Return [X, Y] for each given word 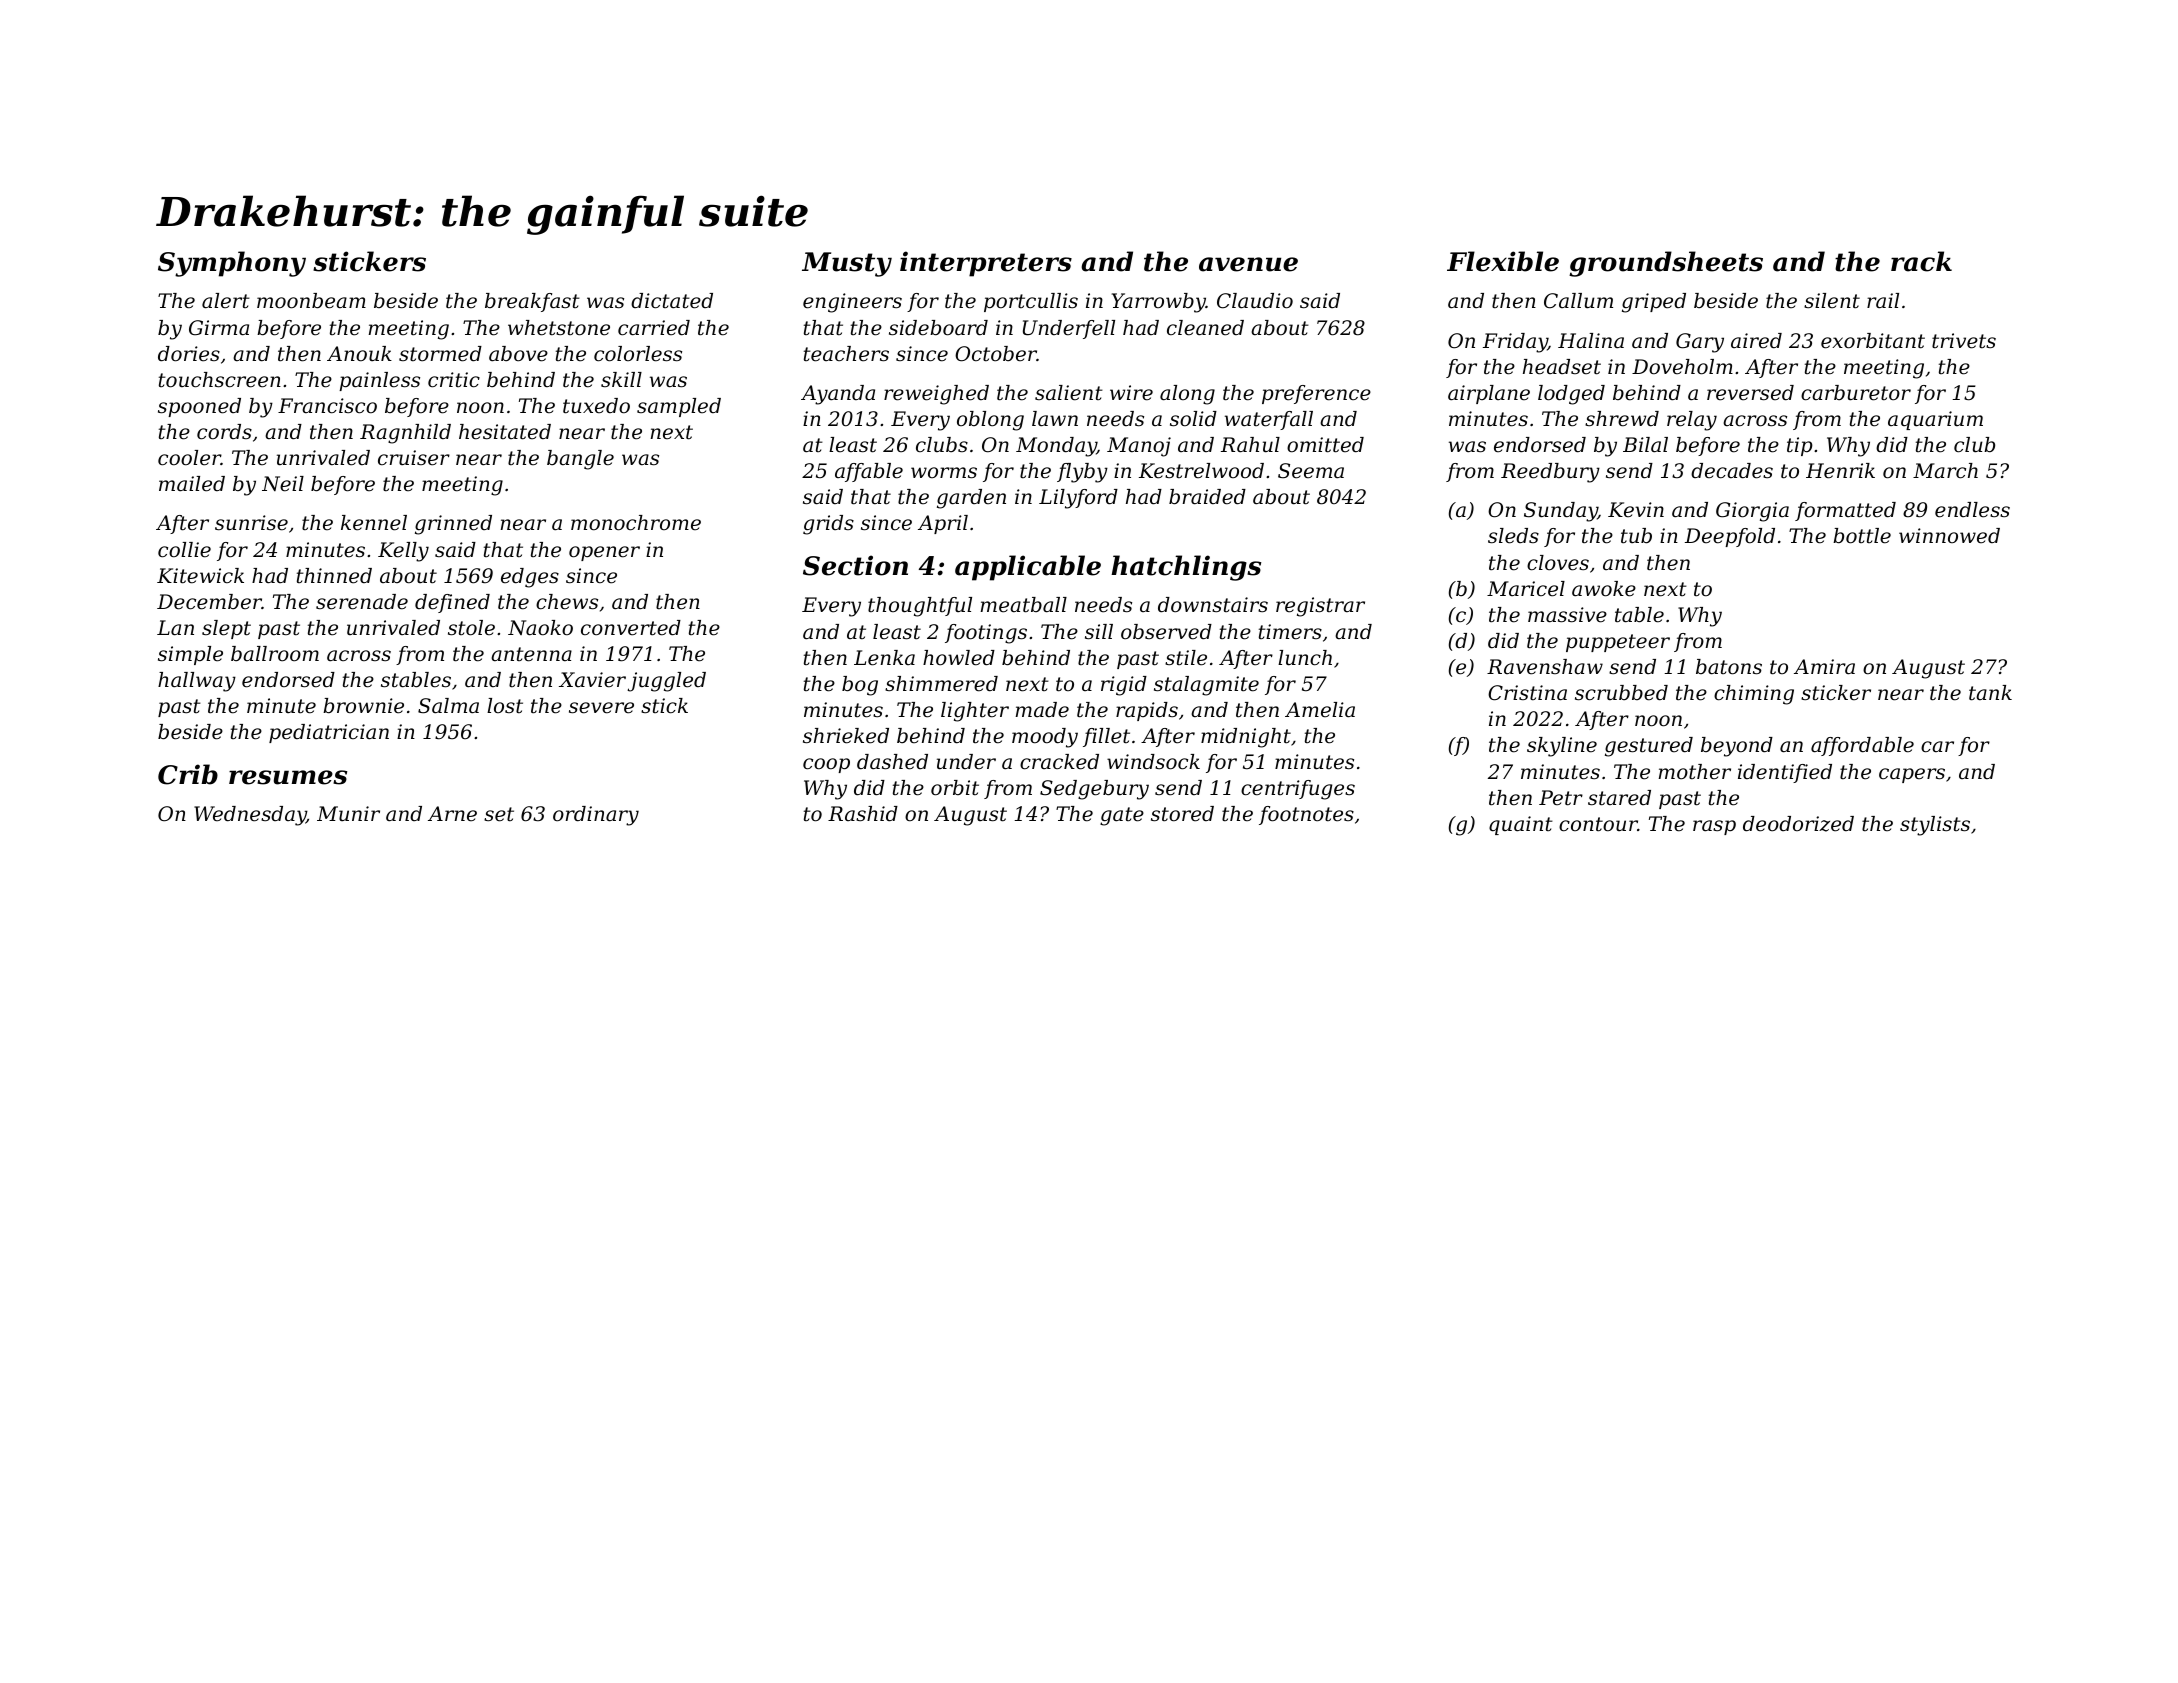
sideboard [938, 328]
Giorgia [1752, 512]
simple [190, 655]
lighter [975, 712]
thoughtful [920, 607]
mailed [192, 484]
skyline [1562, 747]
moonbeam [311, 301]
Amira [1824, 667]
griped [1654, 303]
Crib [188, 774]
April [943, 524]
